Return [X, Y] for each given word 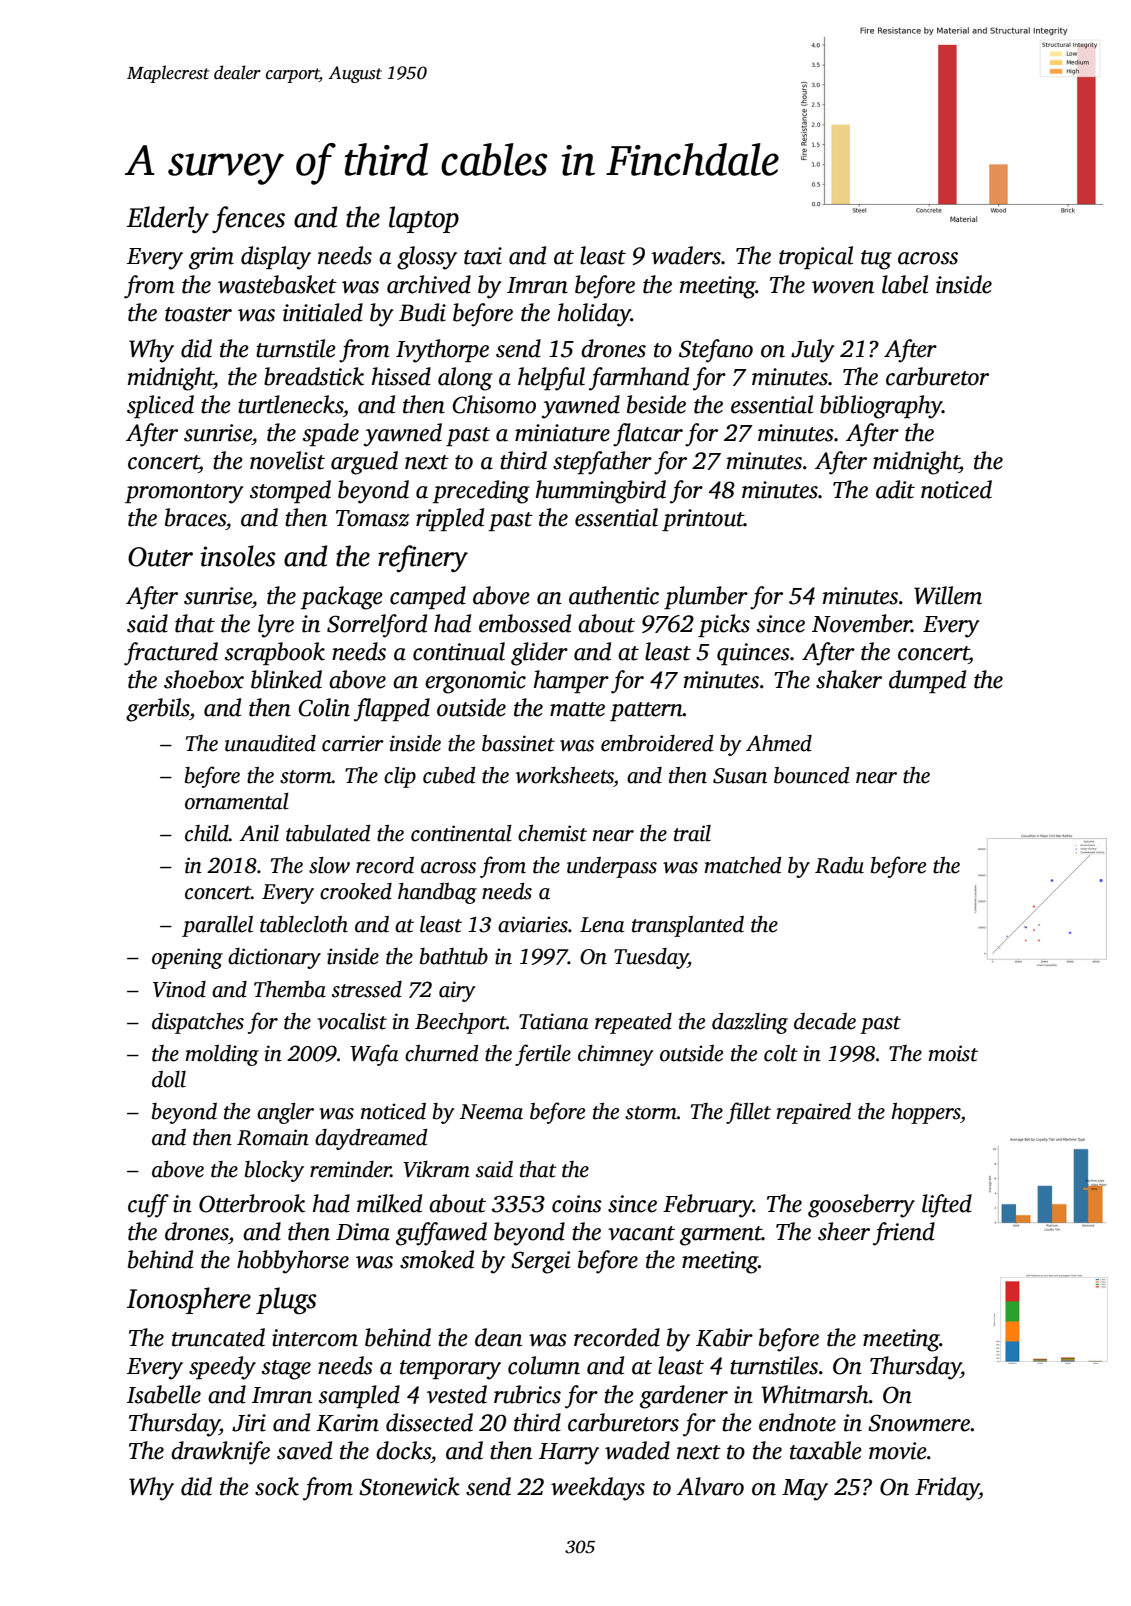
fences [248, 219]
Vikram [436, 1169]
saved [304, 1450]
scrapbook [275, 653]
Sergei [540, 1262]
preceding [481, 492]
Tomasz [372, 518]
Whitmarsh [815, 1394]
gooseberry [861, 1206]
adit [895, 489]
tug [876, 260]
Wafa [374, 1055]
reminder [350, 1169]
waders [686, 255]
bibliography [881, 407]
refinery [423, 558]
